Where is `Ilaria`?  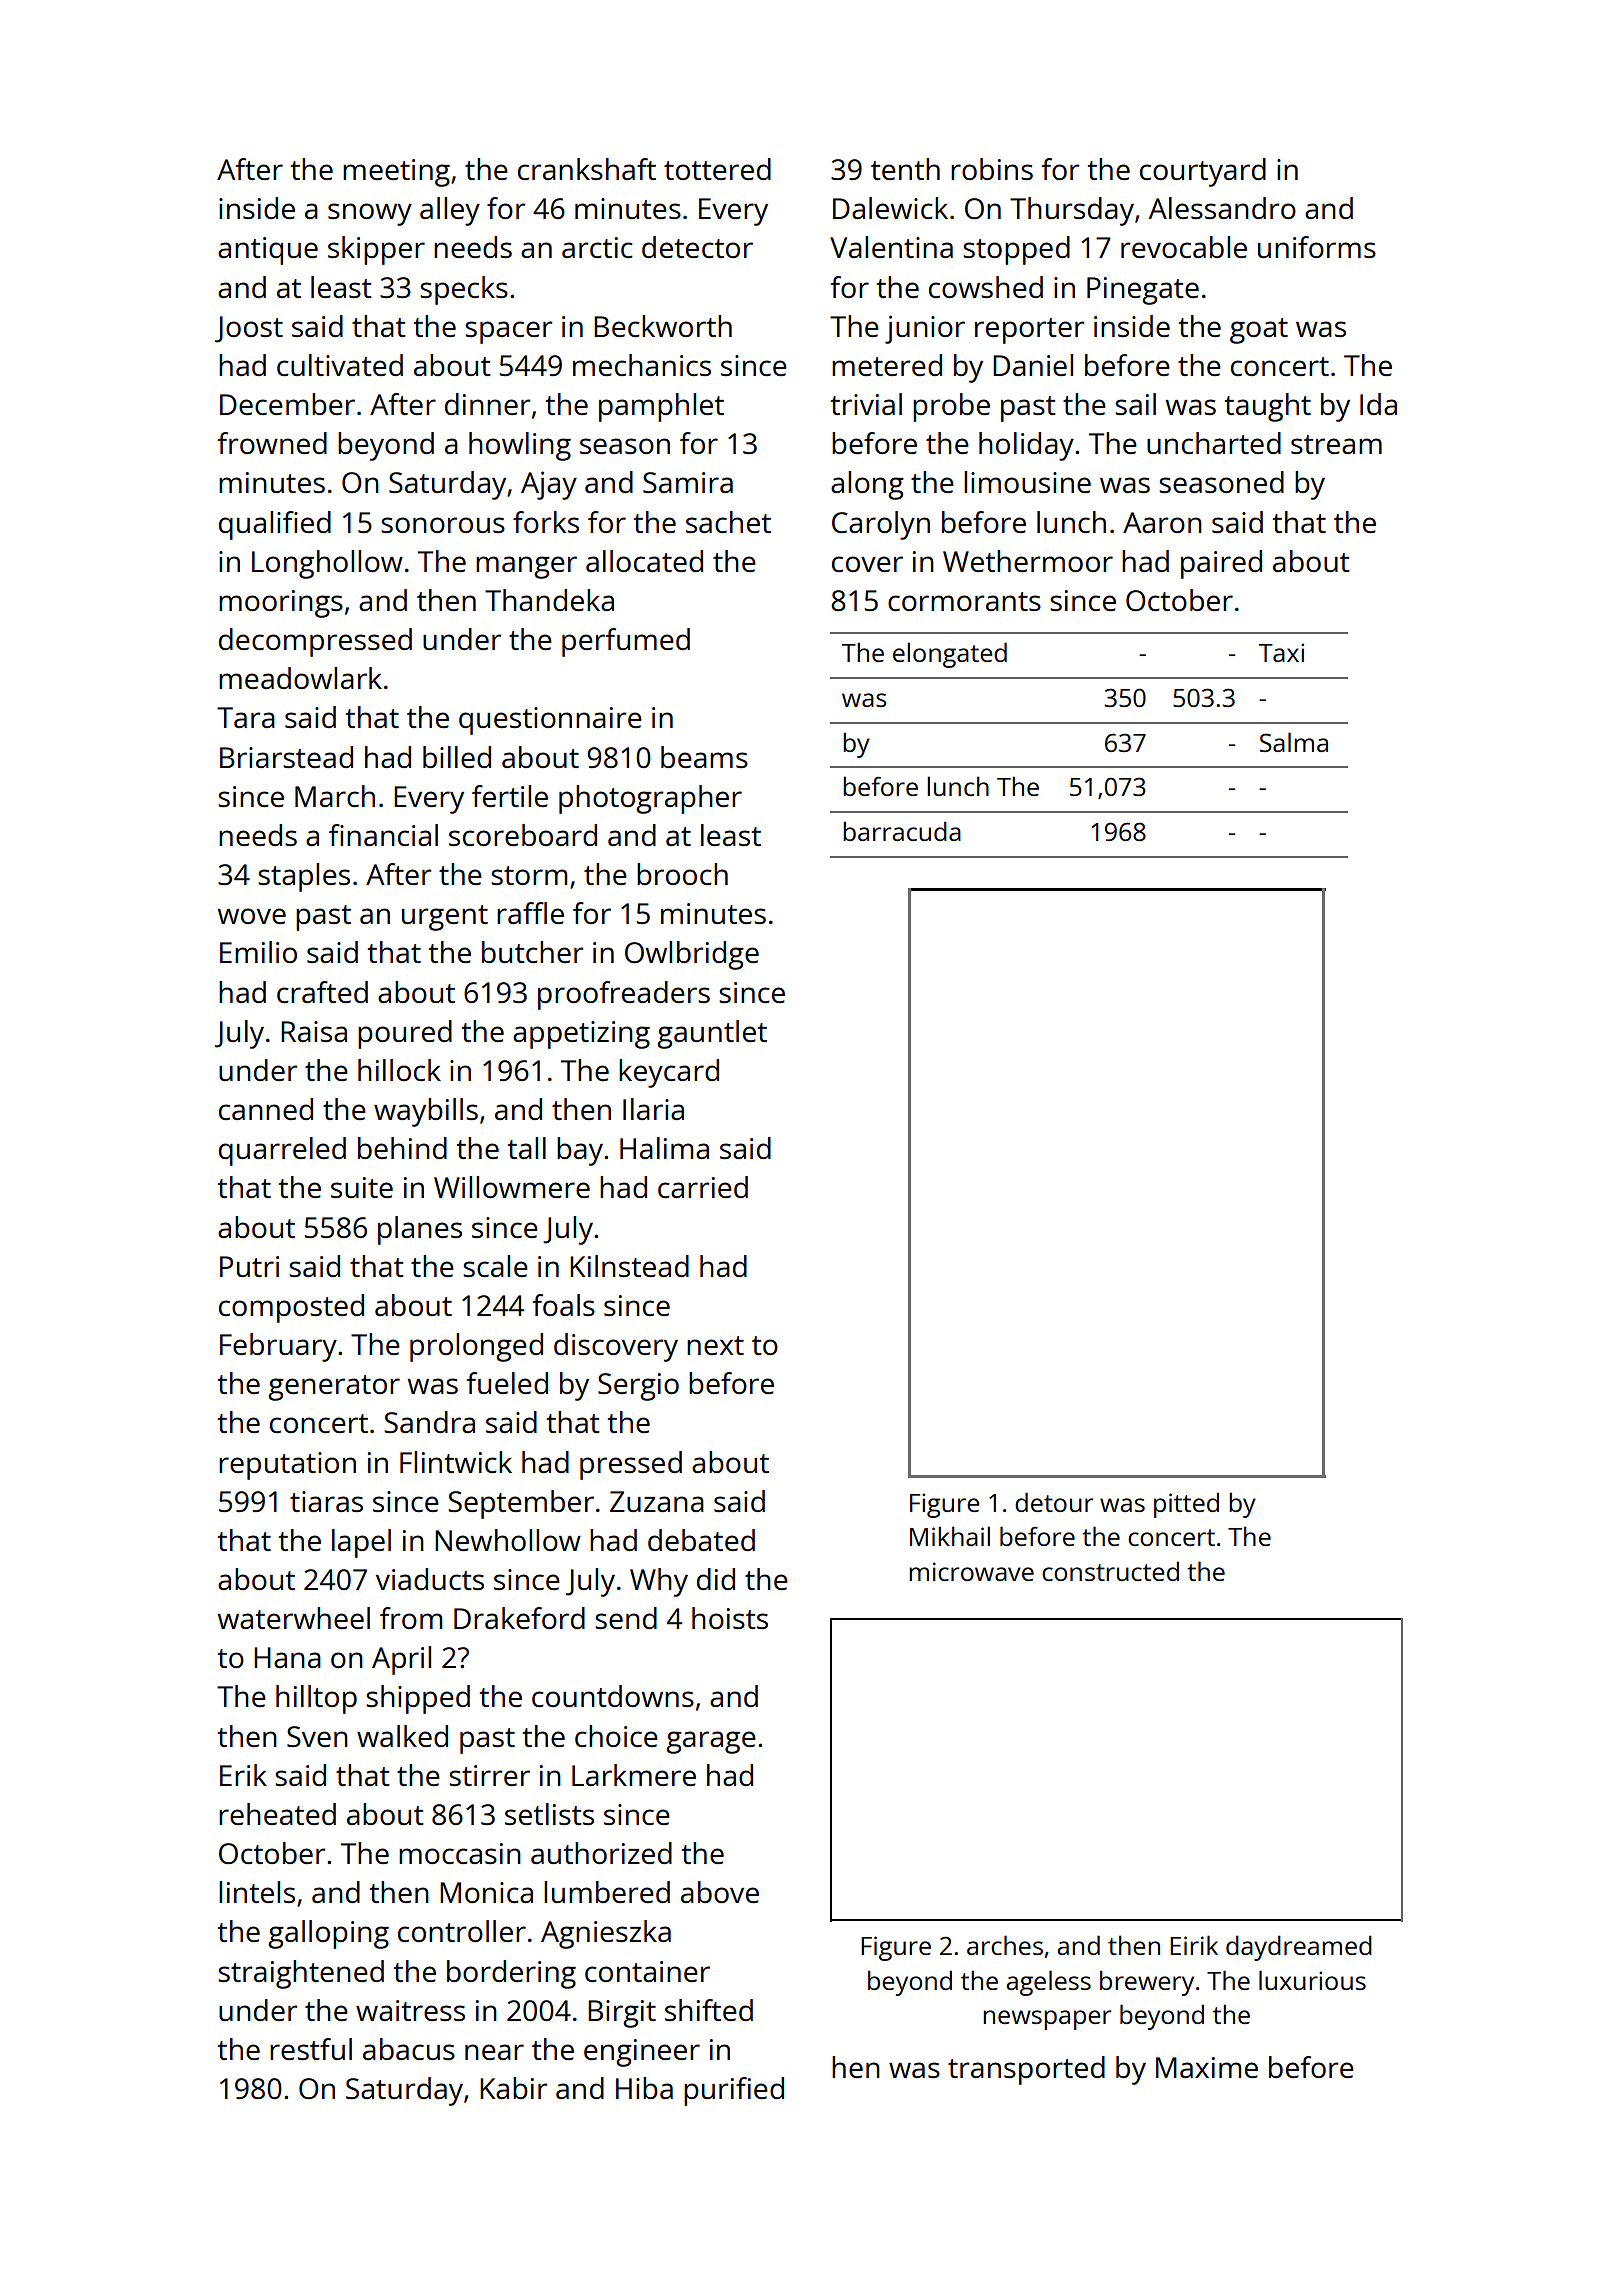 Ilaria is located at coordinates (653, 1109).
